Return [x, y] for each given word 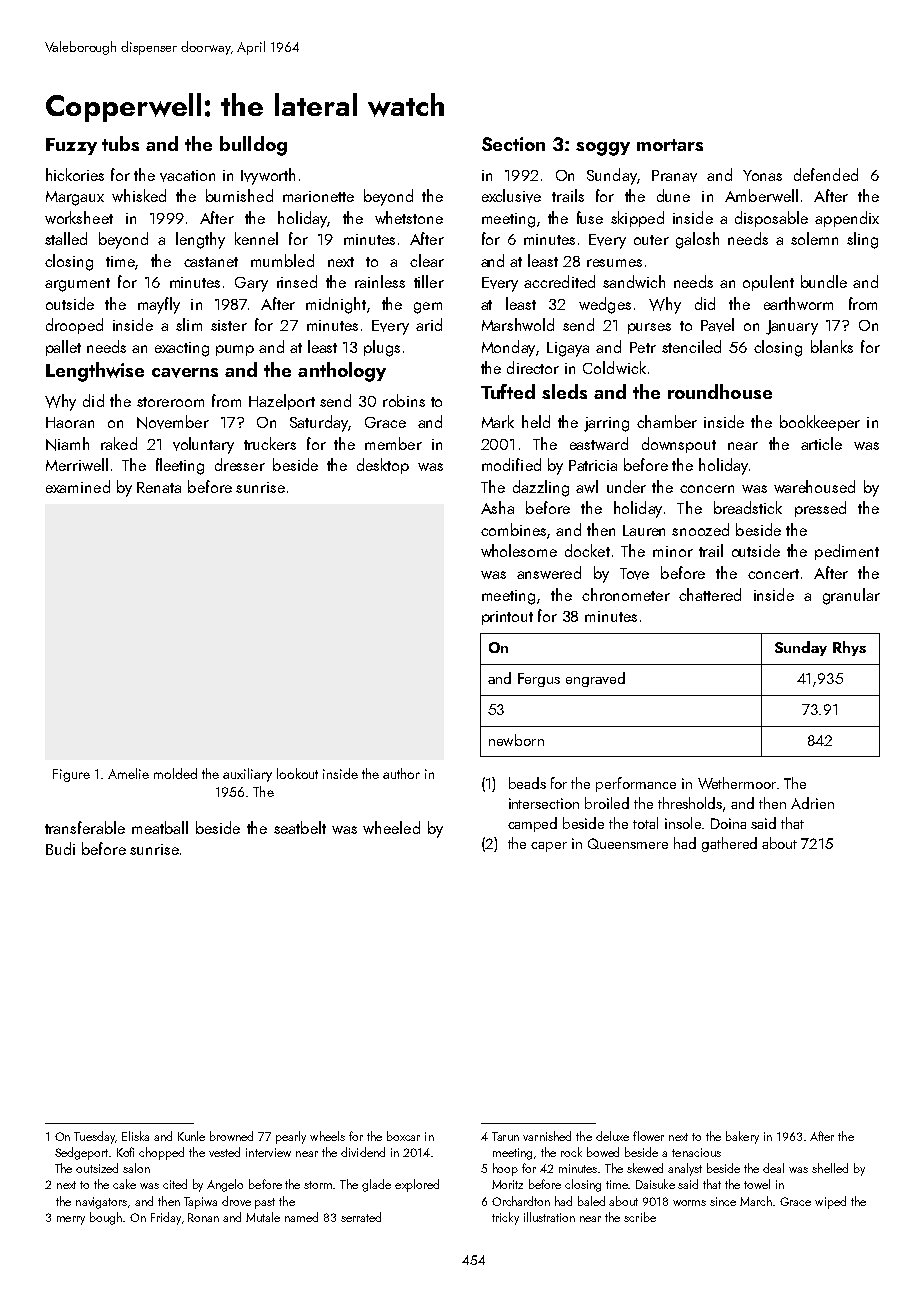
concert [773, 574]
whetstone [409, 217]
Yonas [762, 175]
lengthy [200, 240]
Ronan [203, 1217]
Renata [159, 487]
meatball [160, 827]
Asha [497, 507]
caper [549, 847]
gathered [729, 844]
